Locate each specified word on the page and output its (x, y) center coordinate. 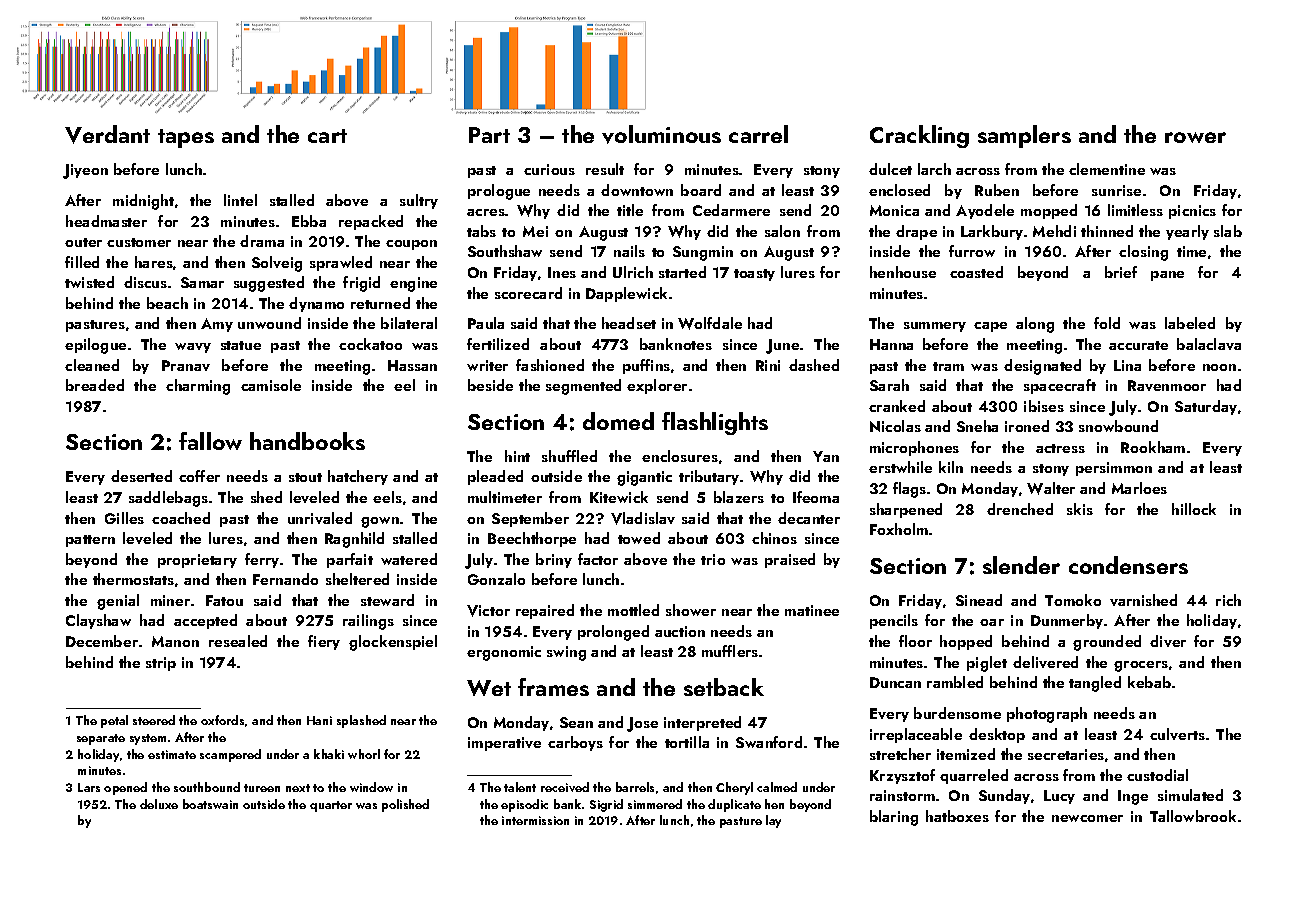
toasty (754, 275)
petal (114, 721)
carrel (758, 134)
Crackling (919, 136)
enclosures (680, 456)
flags (909, 490)
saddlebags (168, 499)
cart (327, 136)
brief (1121, 272)
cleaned (92, 365)
